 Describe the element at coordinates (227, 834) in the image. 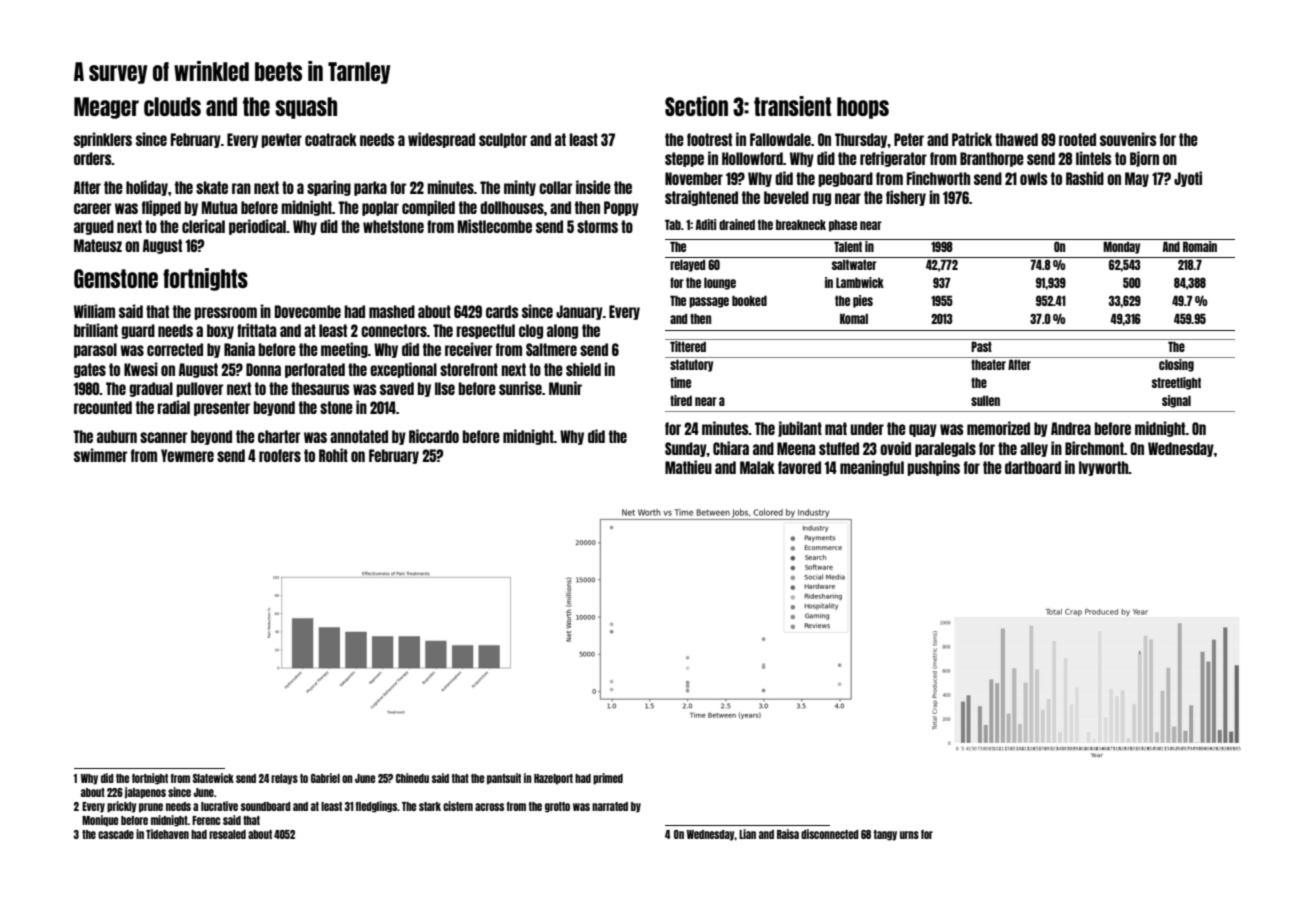

I see `resealed` at that location.
